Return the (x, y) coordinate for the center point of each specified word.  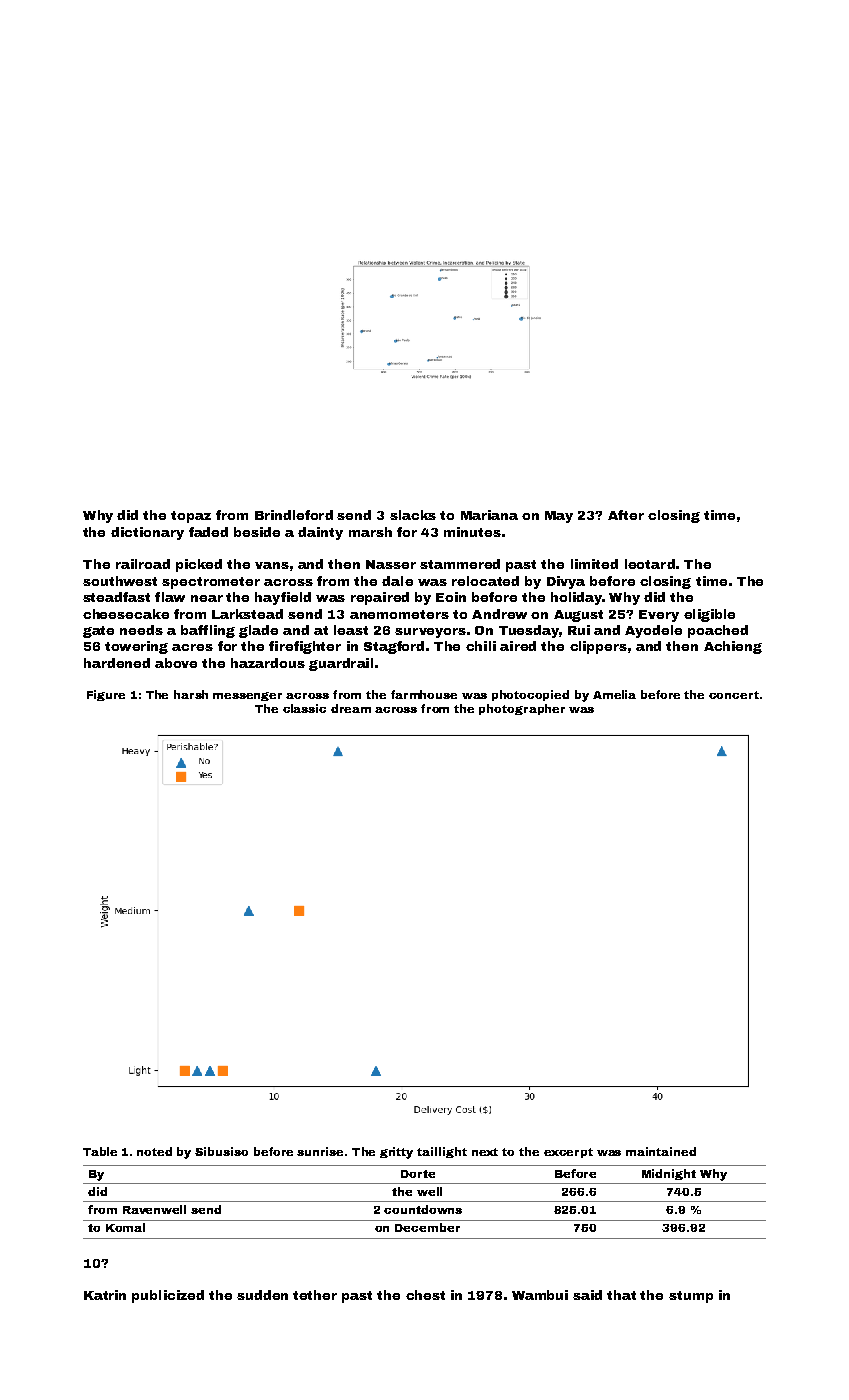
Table (100, 1151)
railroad (143, 564)
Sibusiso (221, 1151)
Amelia (614, 694)
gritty (396, 1153)
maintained (661, 1151)
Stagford (394, 647)
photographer (522, 709)
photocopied (530, 695)
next (485, 1152)
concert (734, 695)
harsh (191, 694)
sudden (262, 1295)
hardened (117, 663)
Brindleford (294, 515)
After (626, 515)
